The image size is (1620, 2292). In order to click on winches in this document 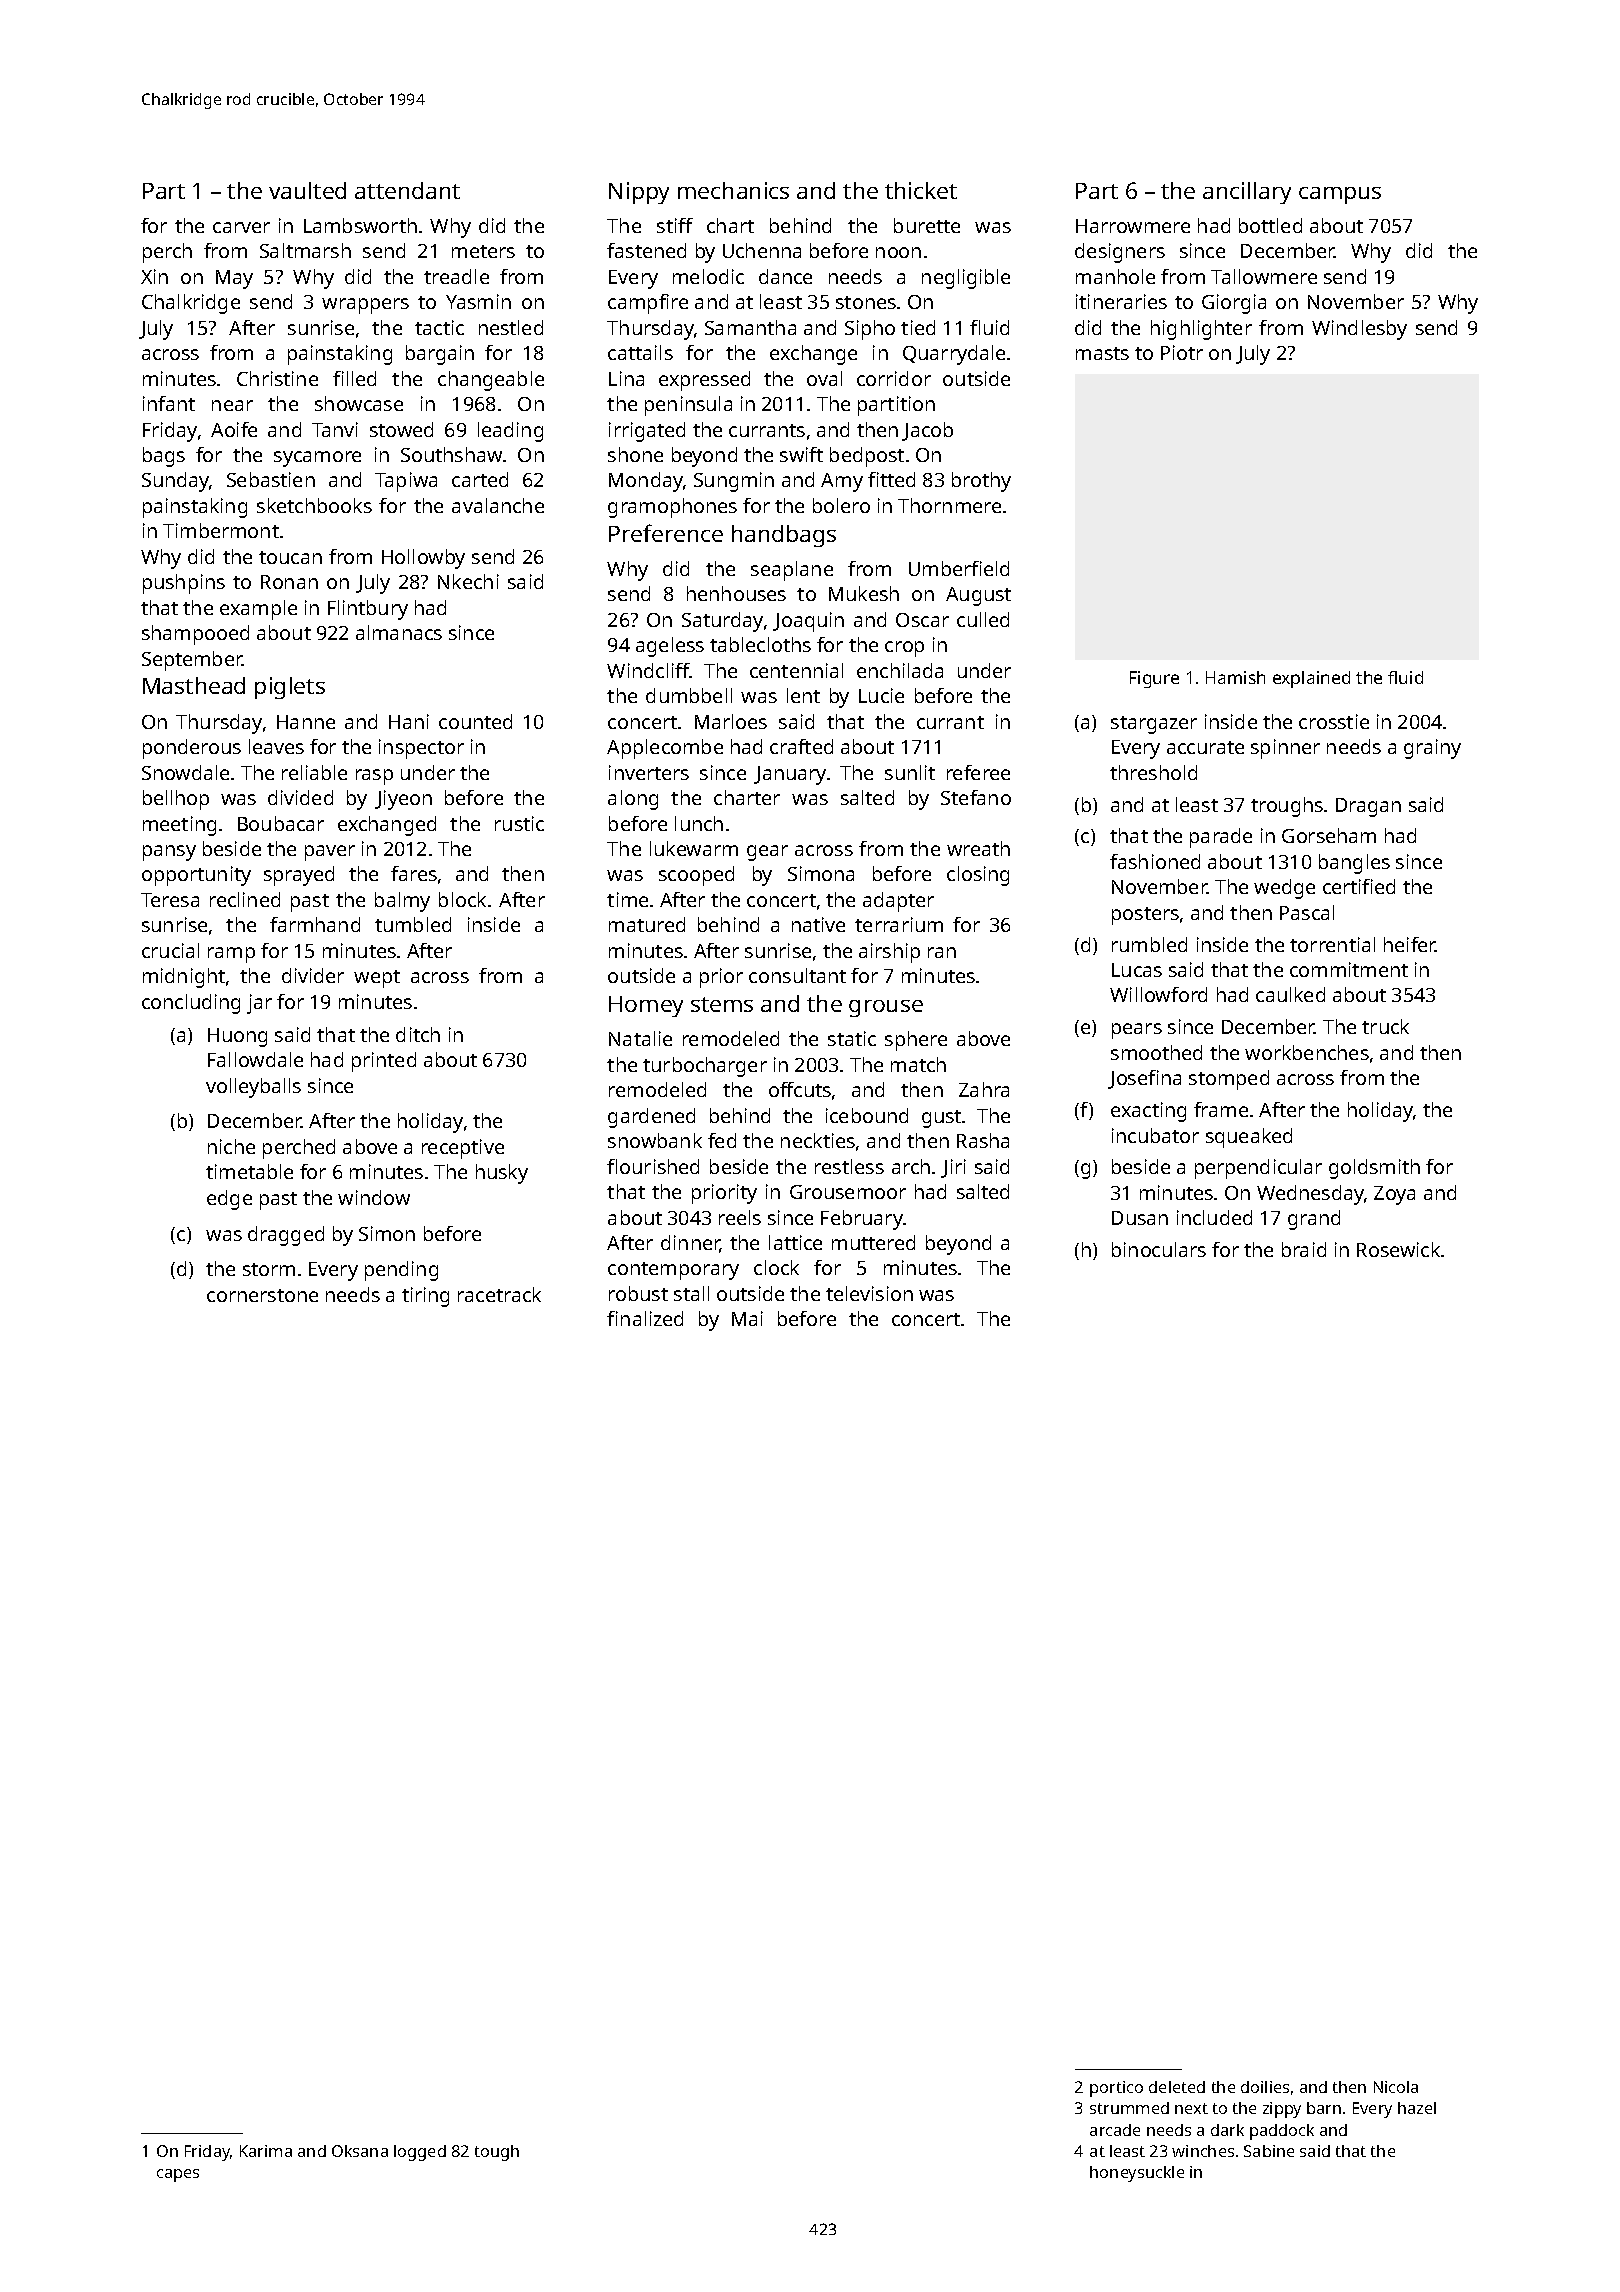, I will do `click(1203, 2151)`.
